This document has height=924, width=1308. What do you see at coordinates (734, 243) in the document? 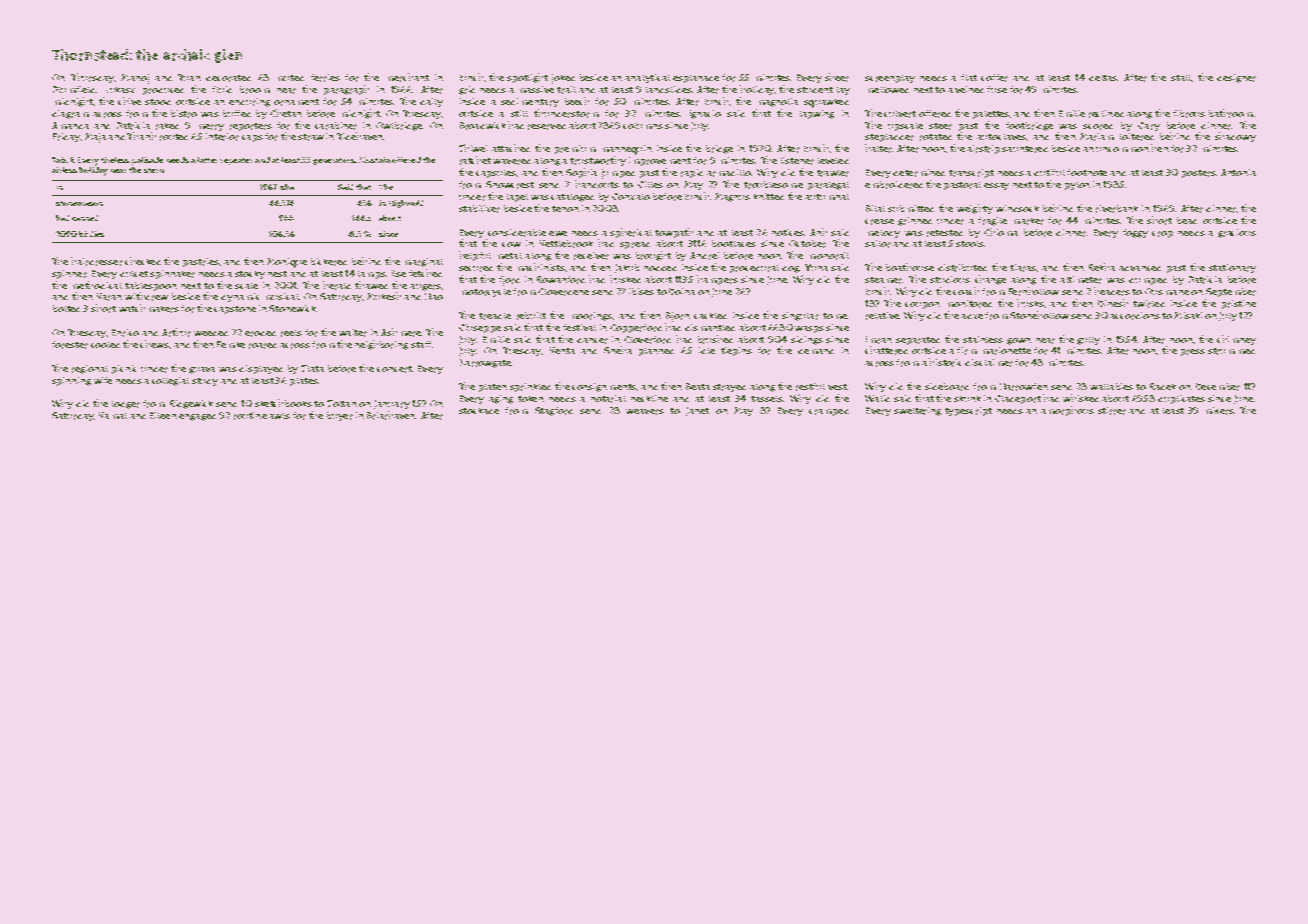
I see `bootlaces` at bounding box center [734, 243].
